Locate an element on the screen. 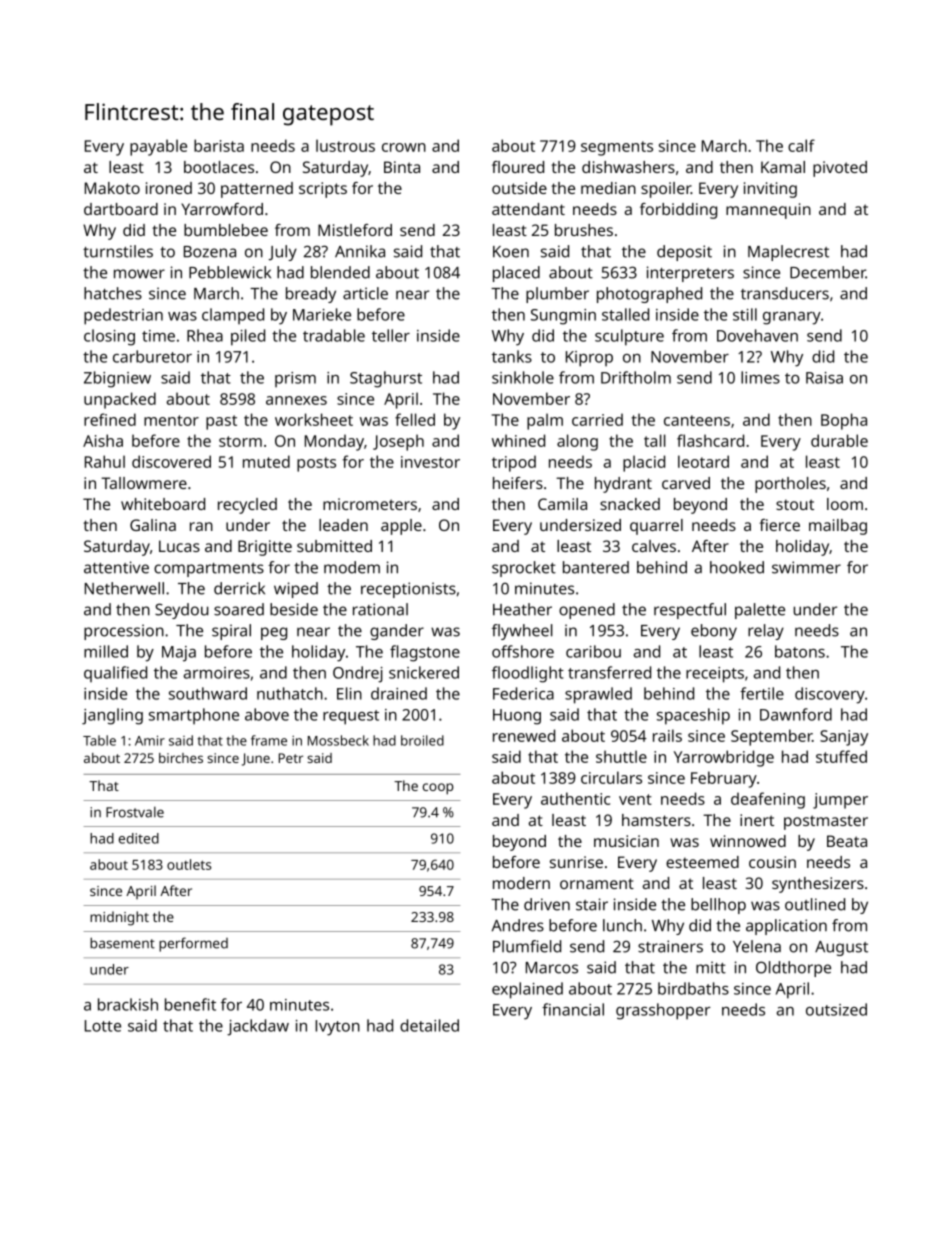  Ivyton is located at coordinates (337, 1028).
